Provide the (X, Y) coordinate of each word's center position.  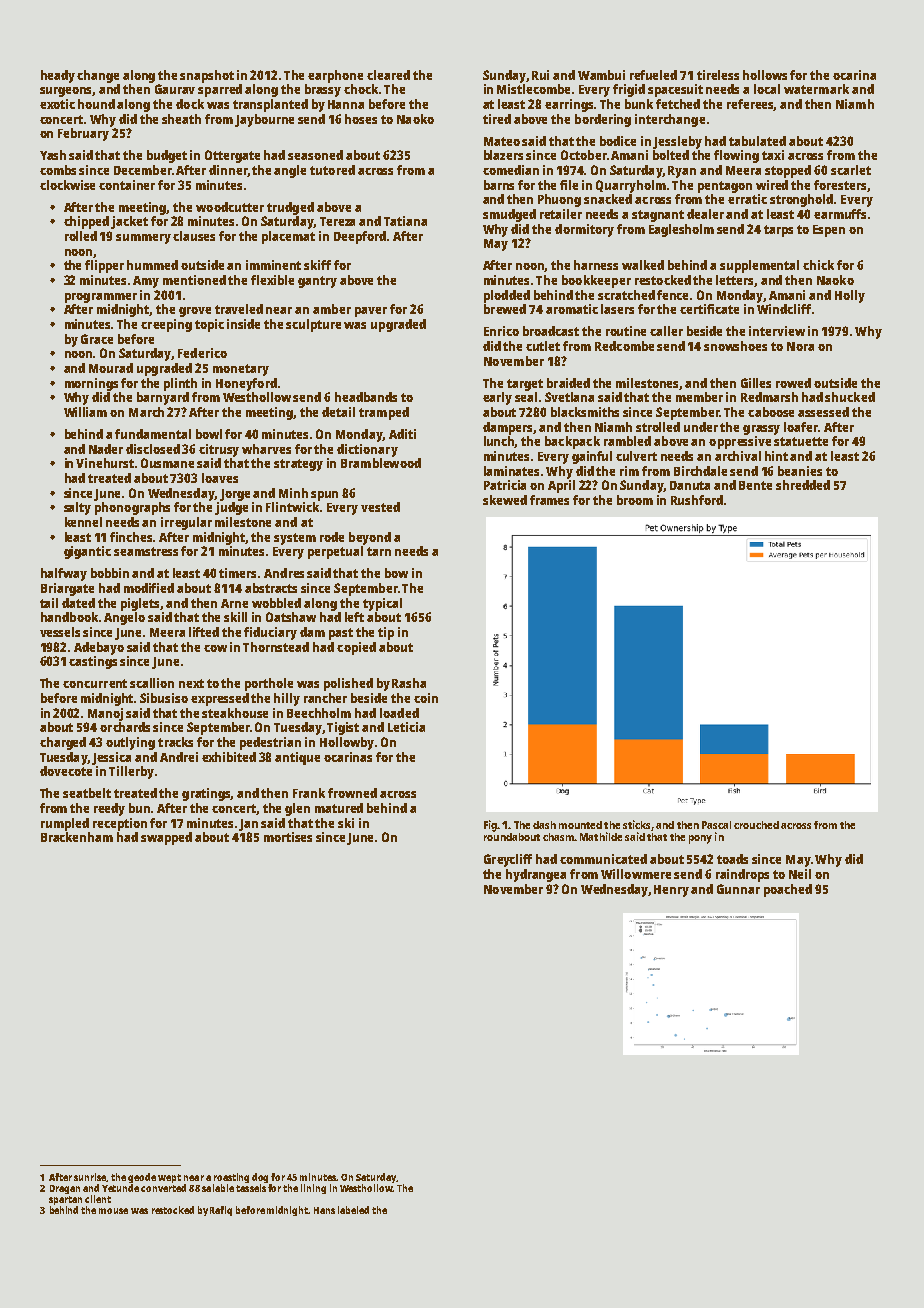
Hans (324, 1210)
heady (58, 76)
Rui (540, 75)
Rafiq (221, 1211)
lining (313, 1189)
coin (426, 698)
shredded (803, 485)
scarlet (851, 170)
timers (237, 573)
